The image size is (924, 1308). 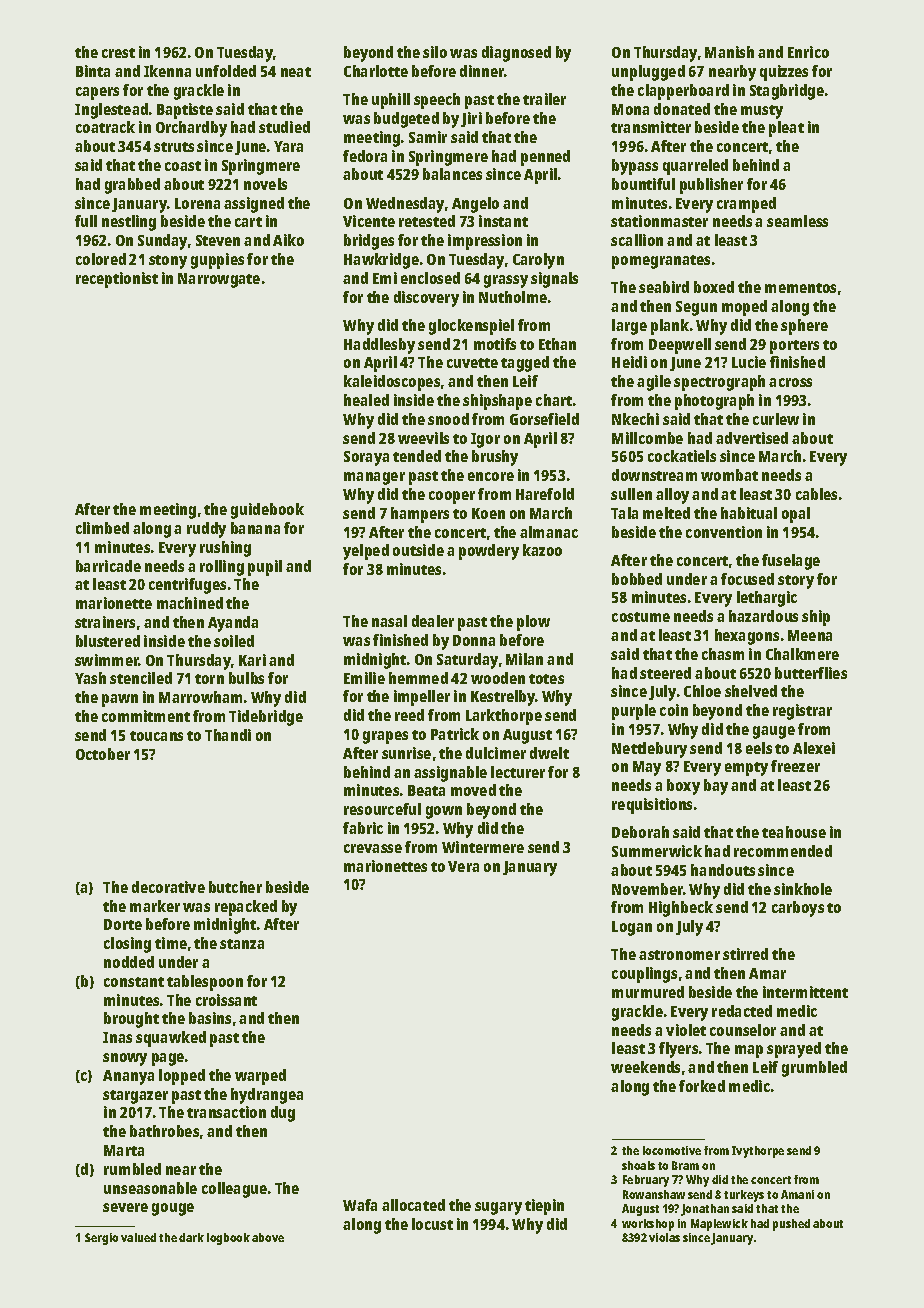 I want to click on stirred, so click(x=745, y=954).
